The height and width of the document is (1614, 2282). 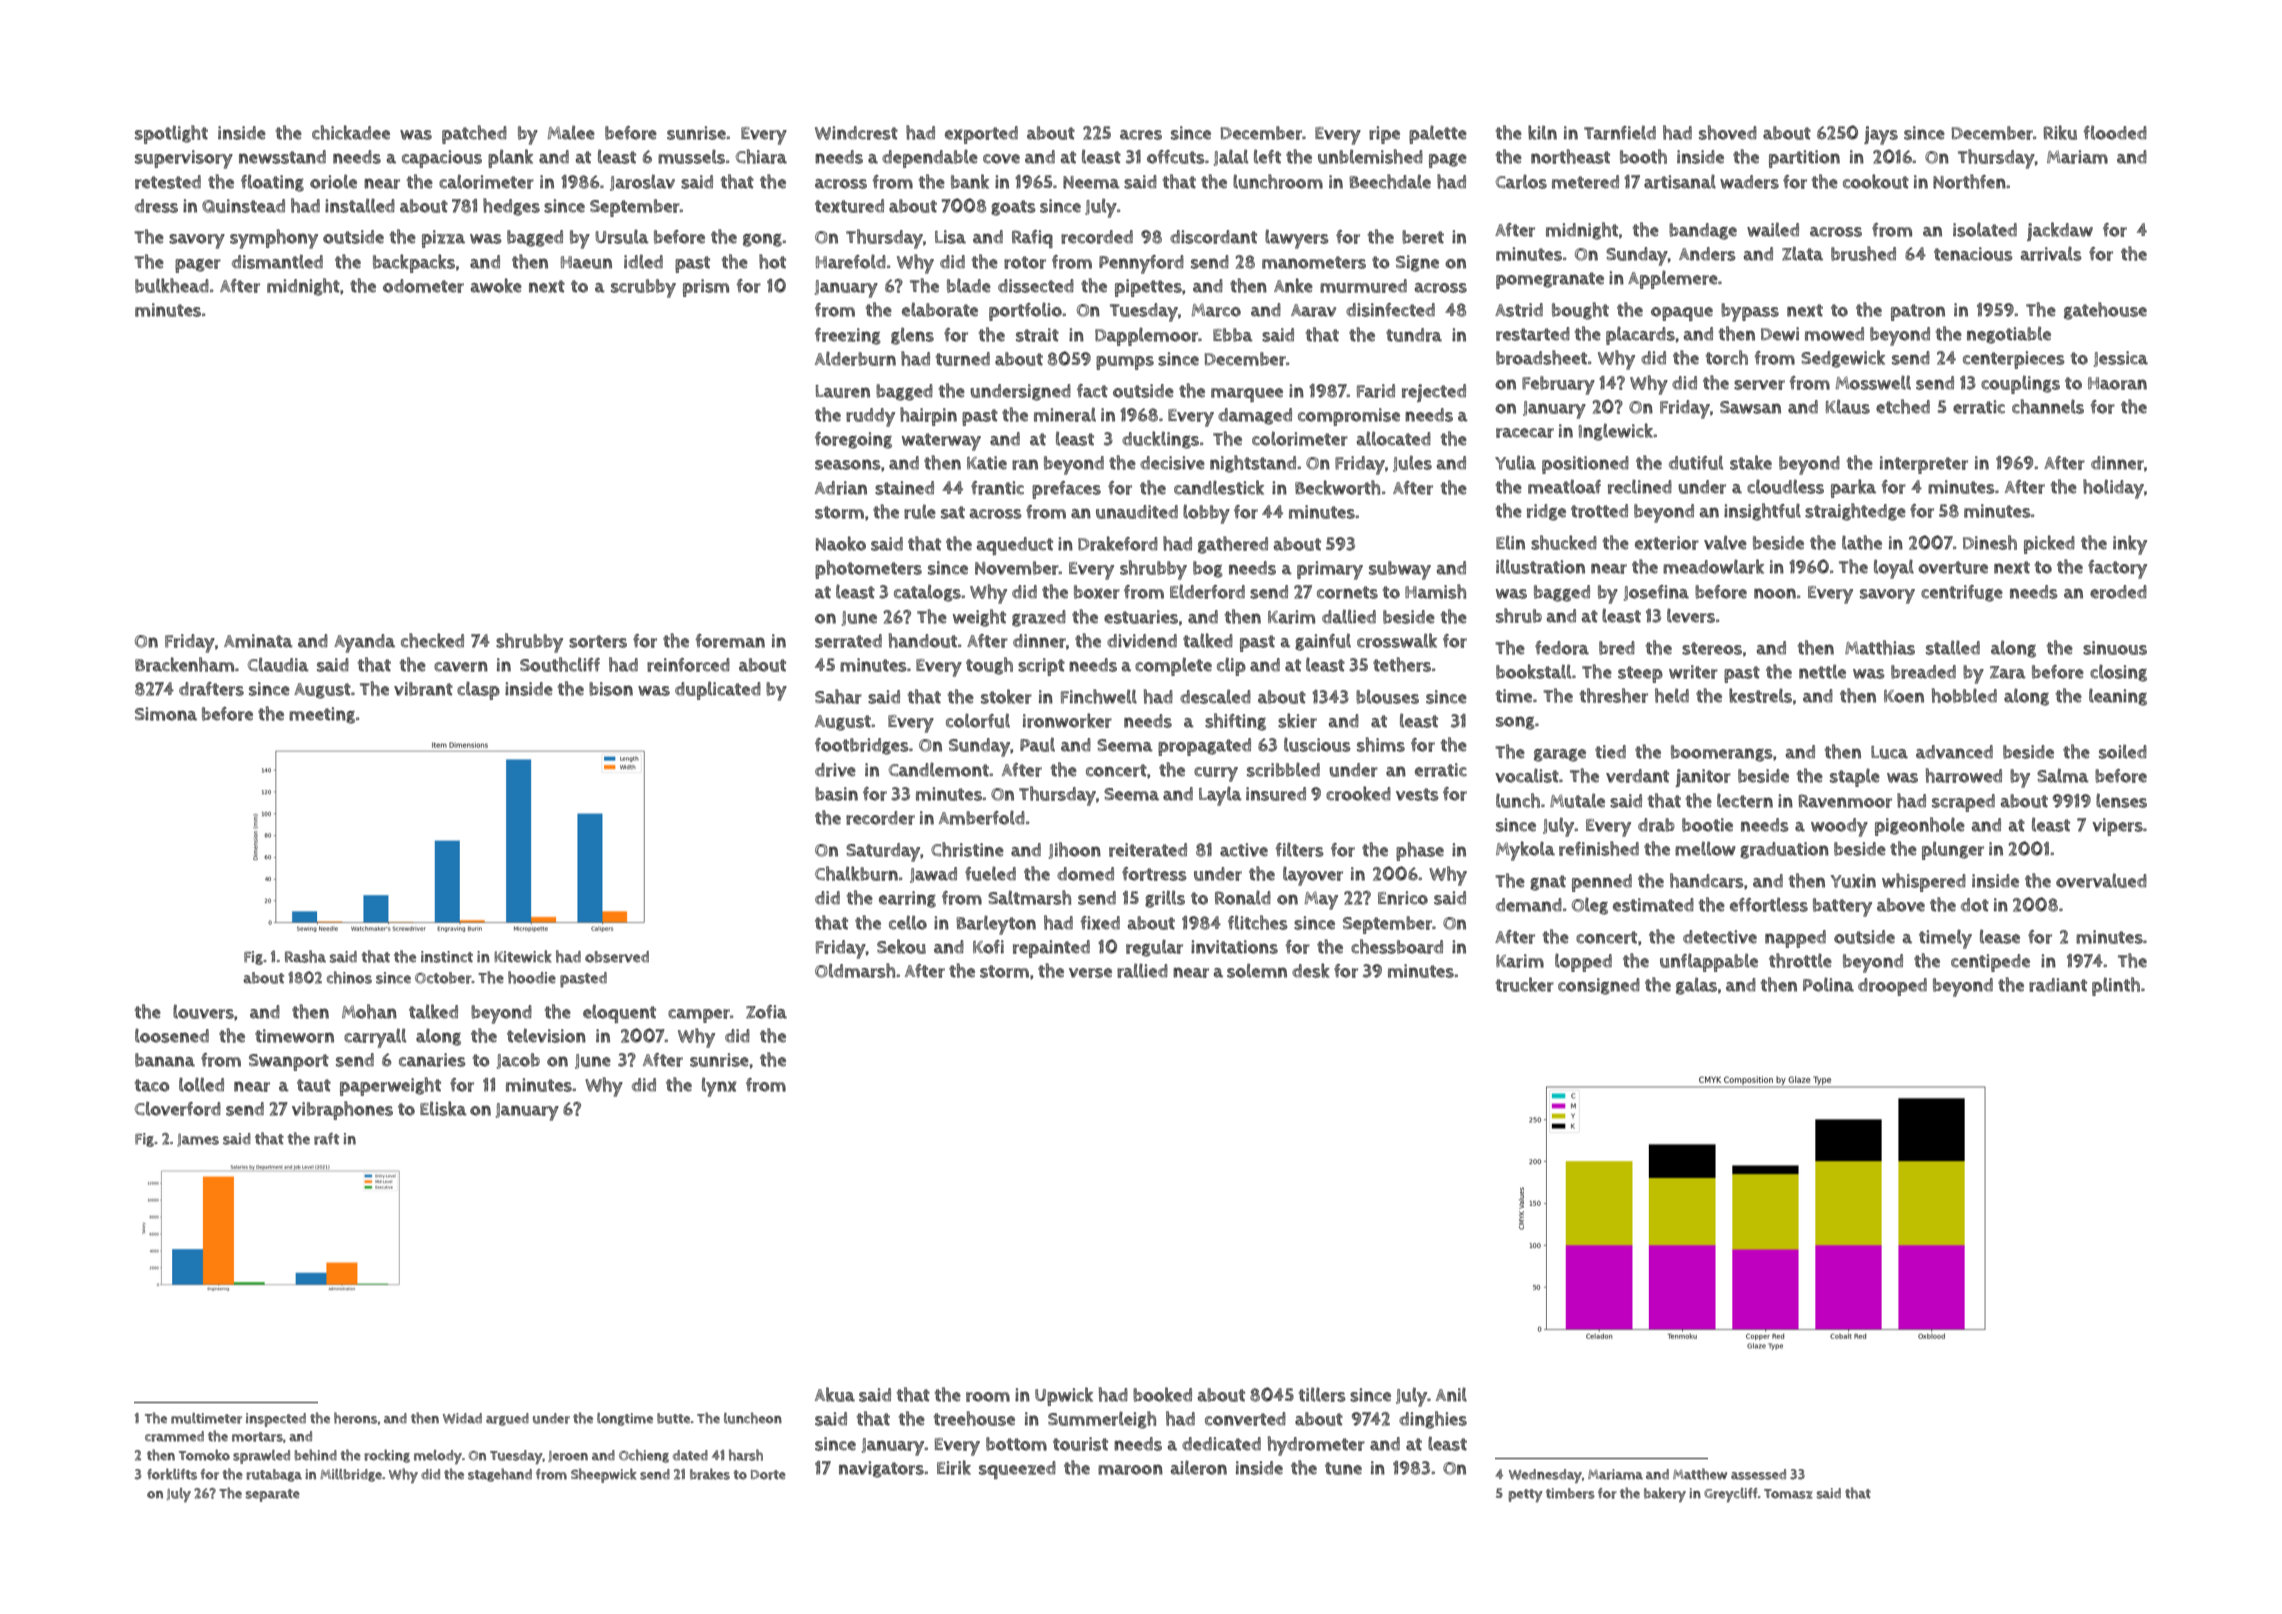 I want to click on metered, so click(x=1585, y=182).
